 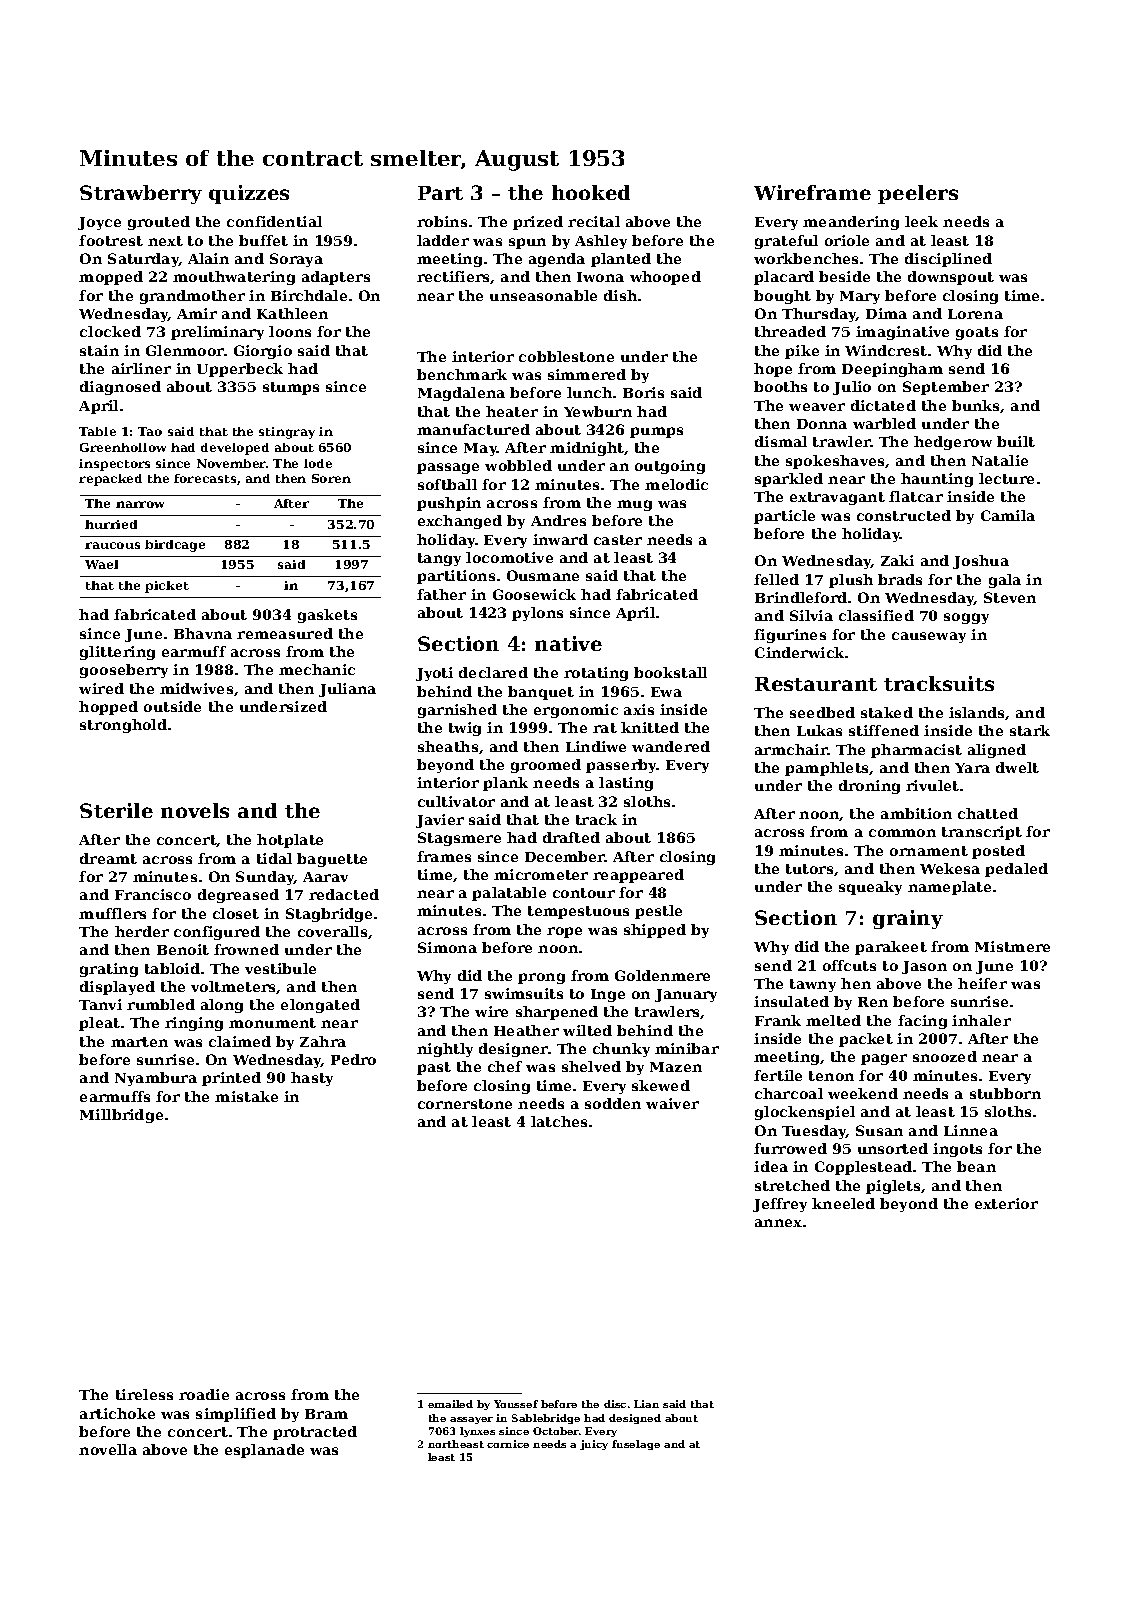 I want to click on extravagant, so click(x=837, y=498).
